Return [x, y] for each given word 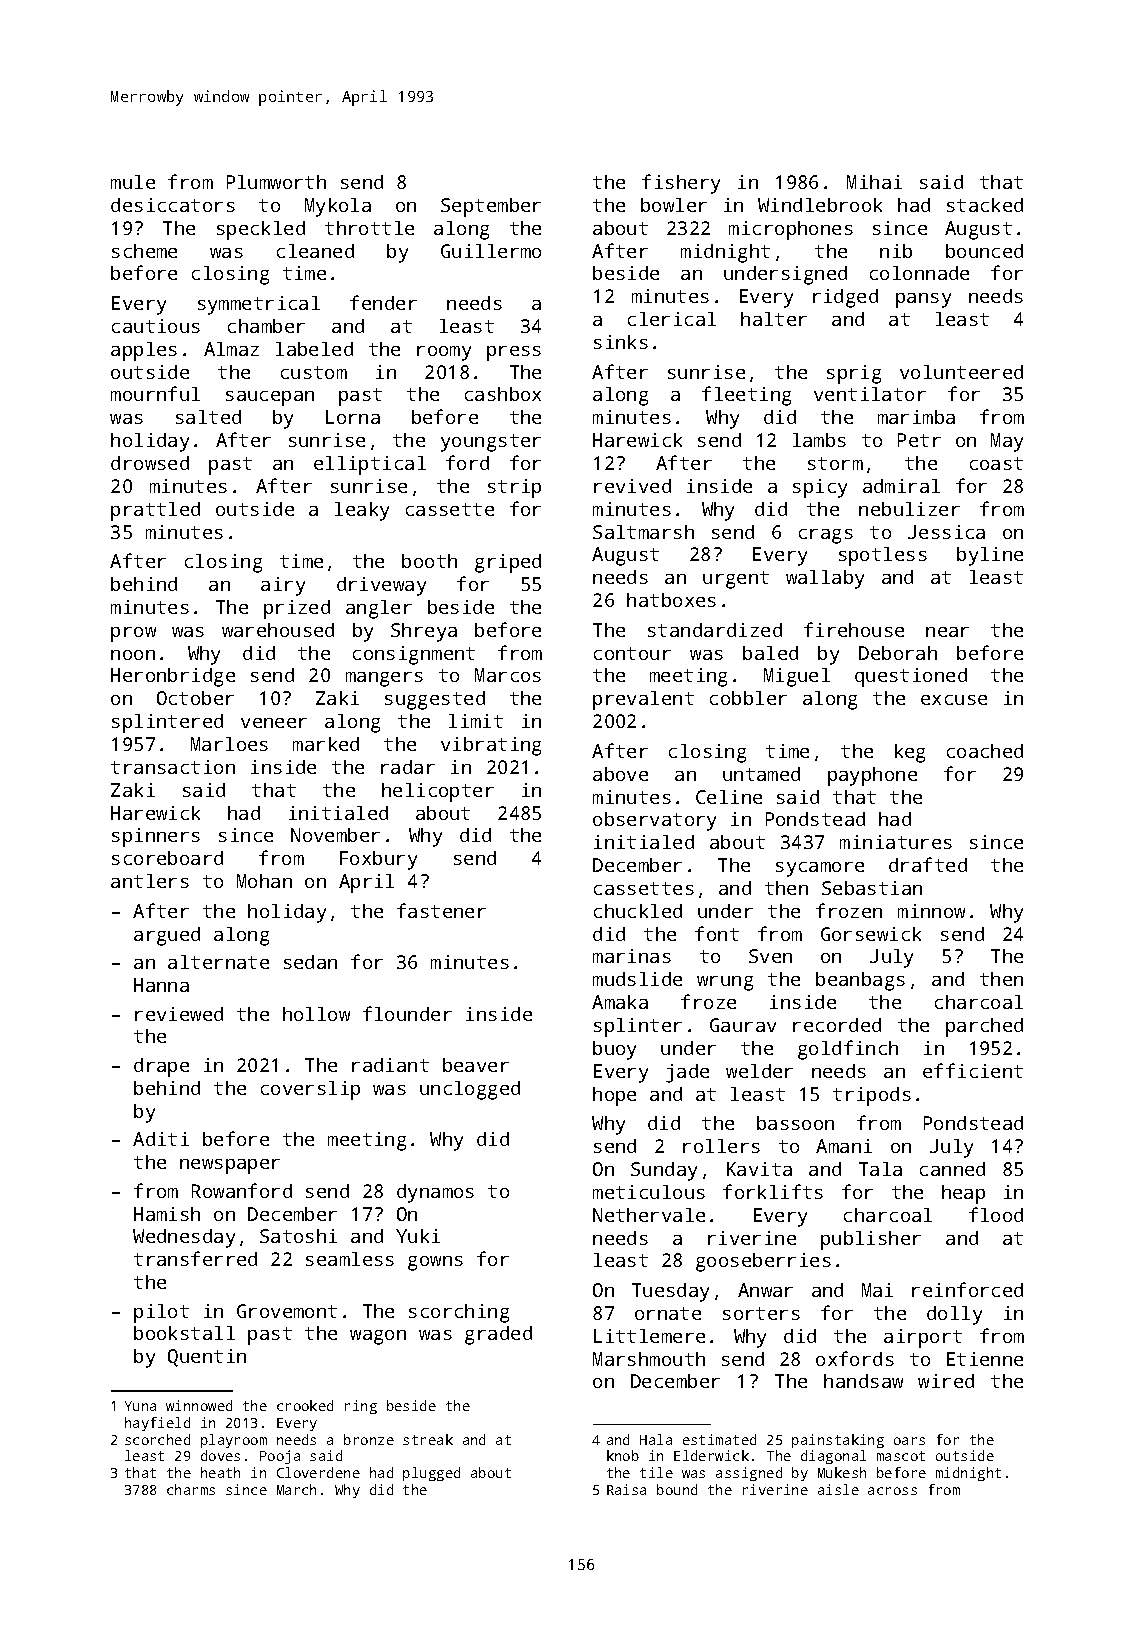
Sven [770, 956]
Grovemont [287, 1311]
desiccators [173, 205]
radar [408, 767]
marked [326, 744]
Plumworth [276, 182]
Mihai [874, 182]
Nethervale [649, 1215]
